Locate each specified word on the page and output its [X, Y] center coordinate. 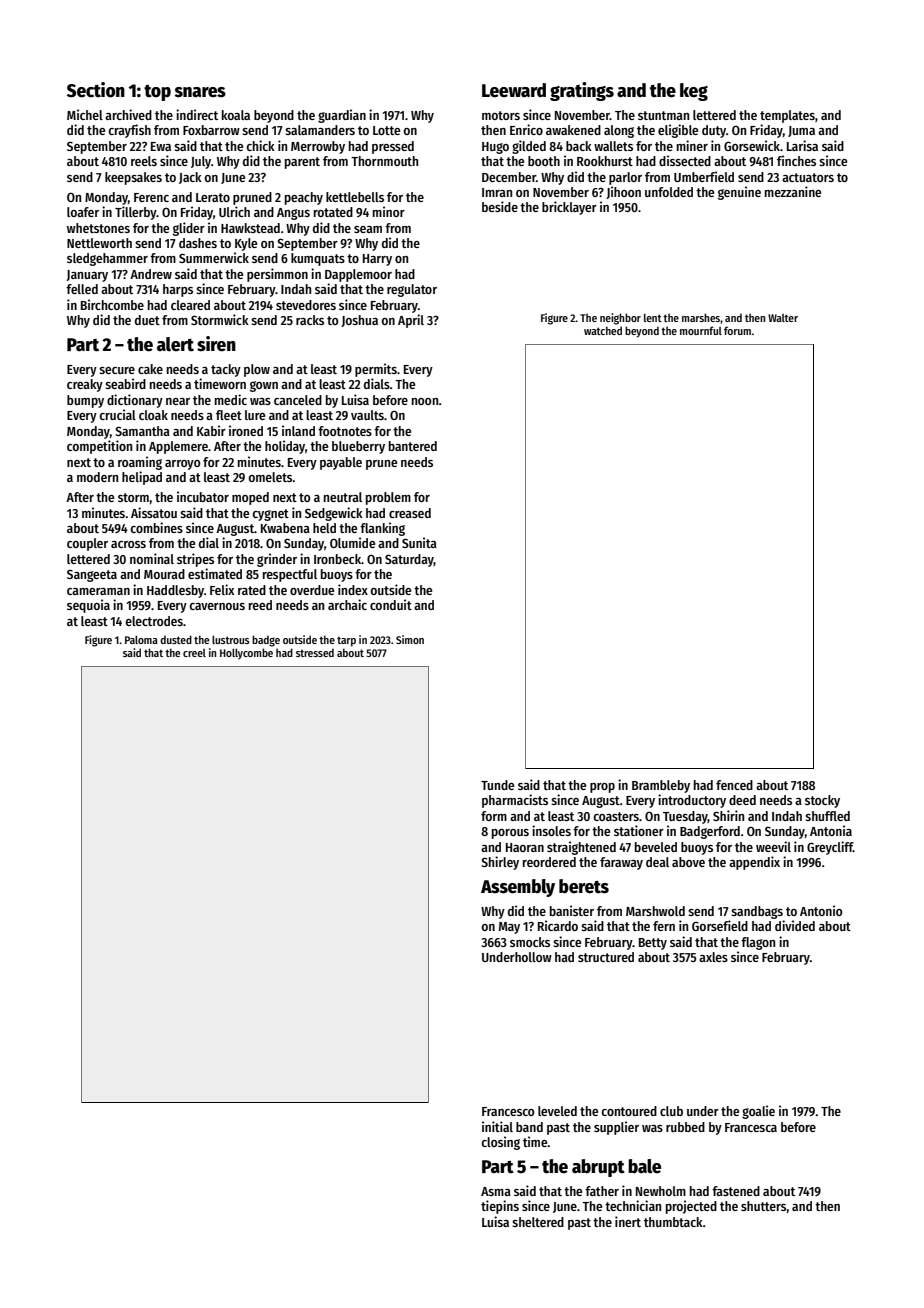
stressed [315, 652]
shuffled [827, 816]
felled [82, 289]
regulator [412, 290]
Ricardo [558, 925]
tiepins [500, 1207]
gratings [582, 91]
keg [694, 92]
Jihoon [623, 192]
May [509, 928]
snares [200, 92]
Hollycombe [246, 654]
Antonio [821, 910]
